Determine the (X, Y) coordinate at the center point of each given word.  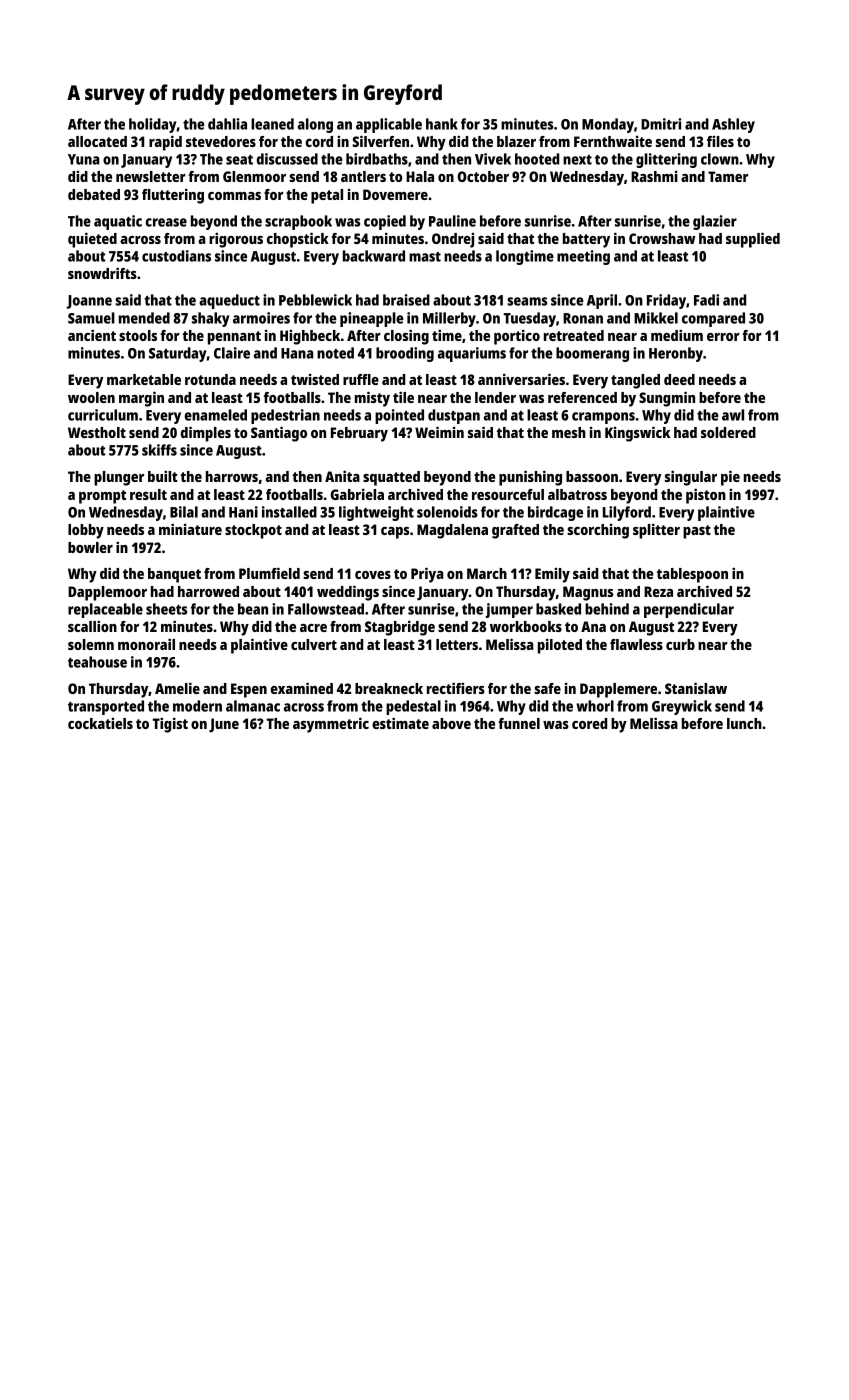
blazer (516, 141)
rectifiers (456, 688)
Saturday (178, 354)
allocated (97, 141)
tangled (635, 381)
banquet (174, 575)
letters (457, 644)
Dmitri (661, 124)
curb (680, 644)
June (224, 725)
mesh (569, 432)
